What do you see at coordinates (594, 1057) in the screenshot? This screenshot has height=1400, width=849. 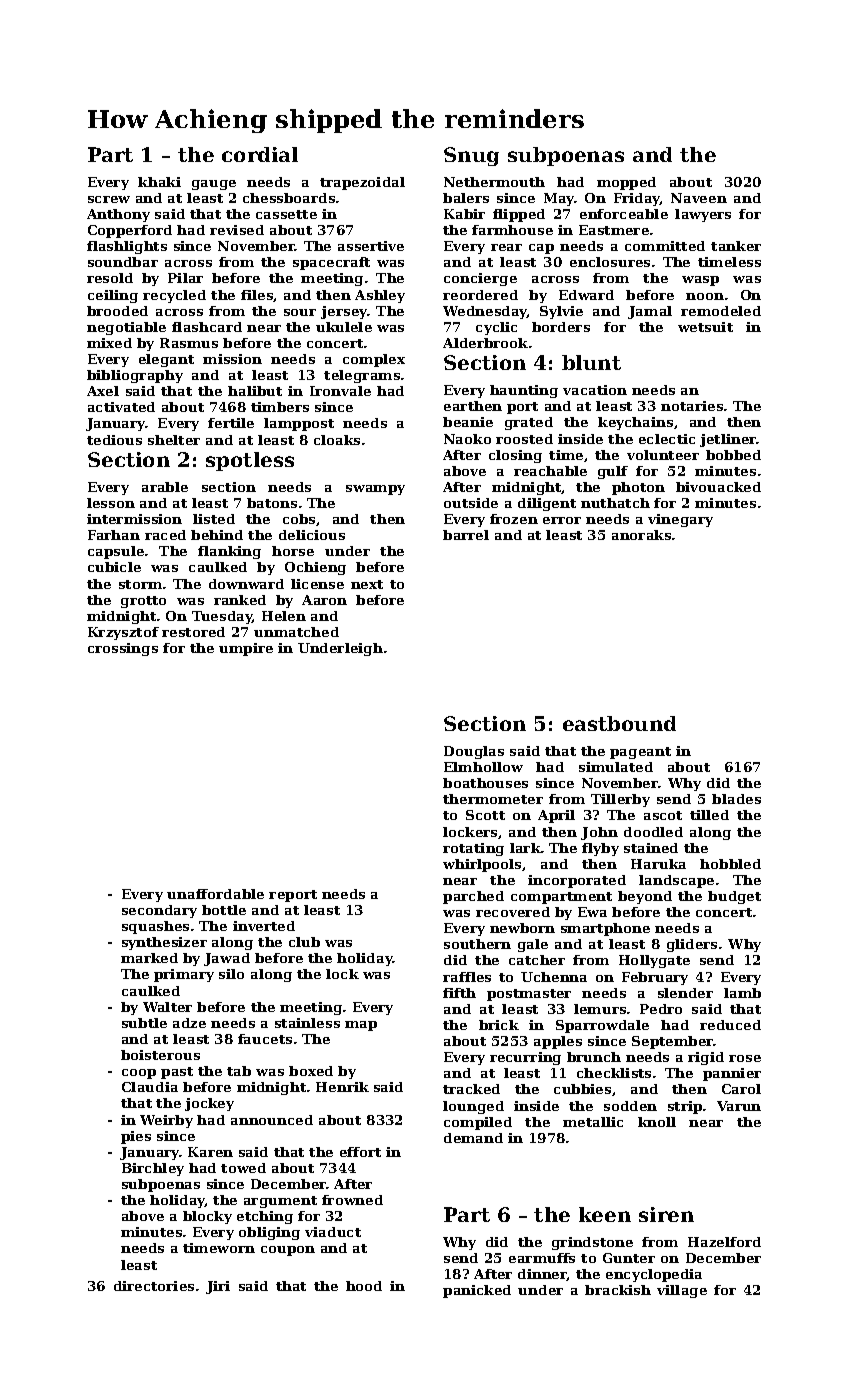 I see `brunch` at bounding box center [594, 1057].
